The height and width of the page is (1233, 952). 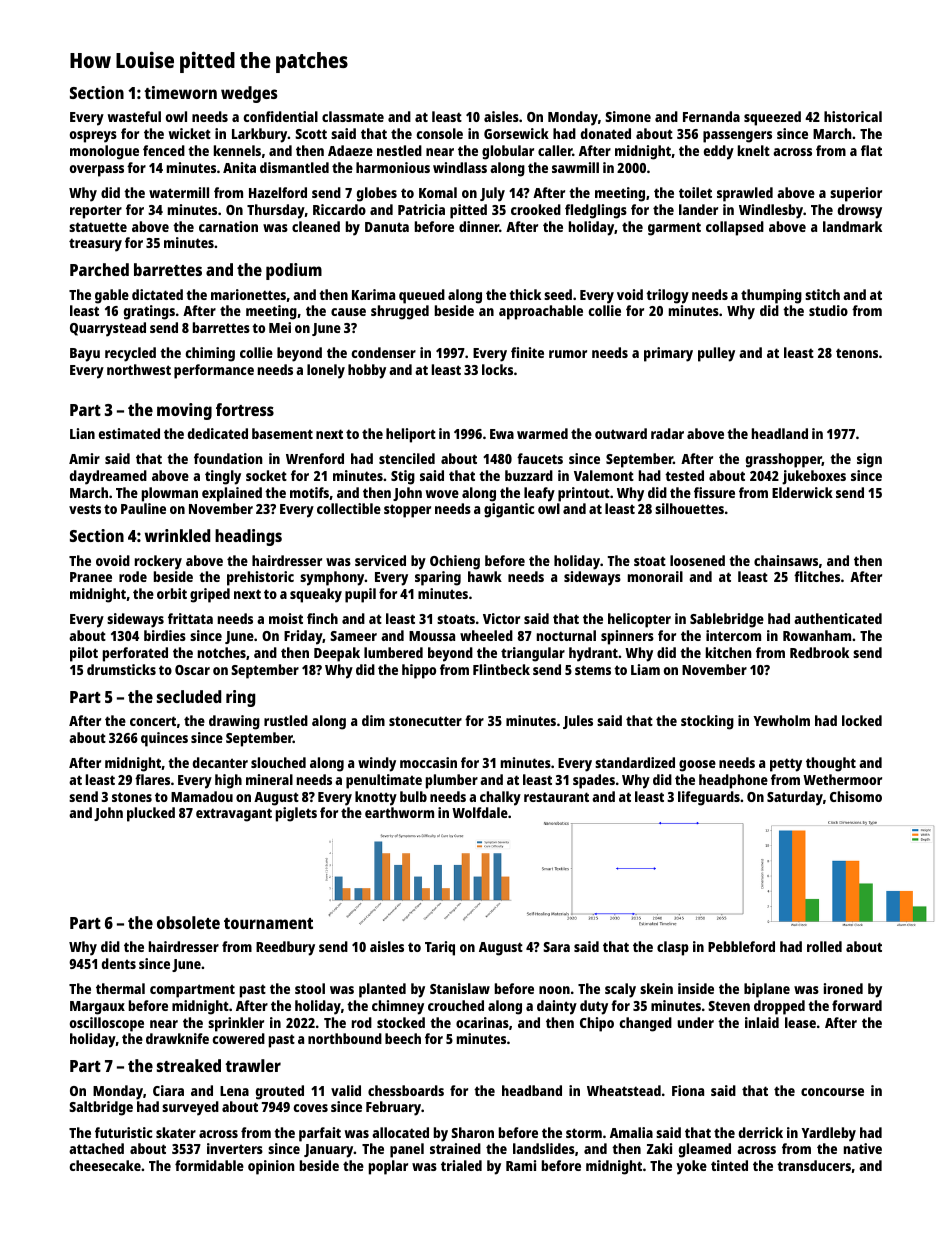 What do you see at coordinates (817, 576) in the page?
I see `flitches` at bounding box center [817, 576].
